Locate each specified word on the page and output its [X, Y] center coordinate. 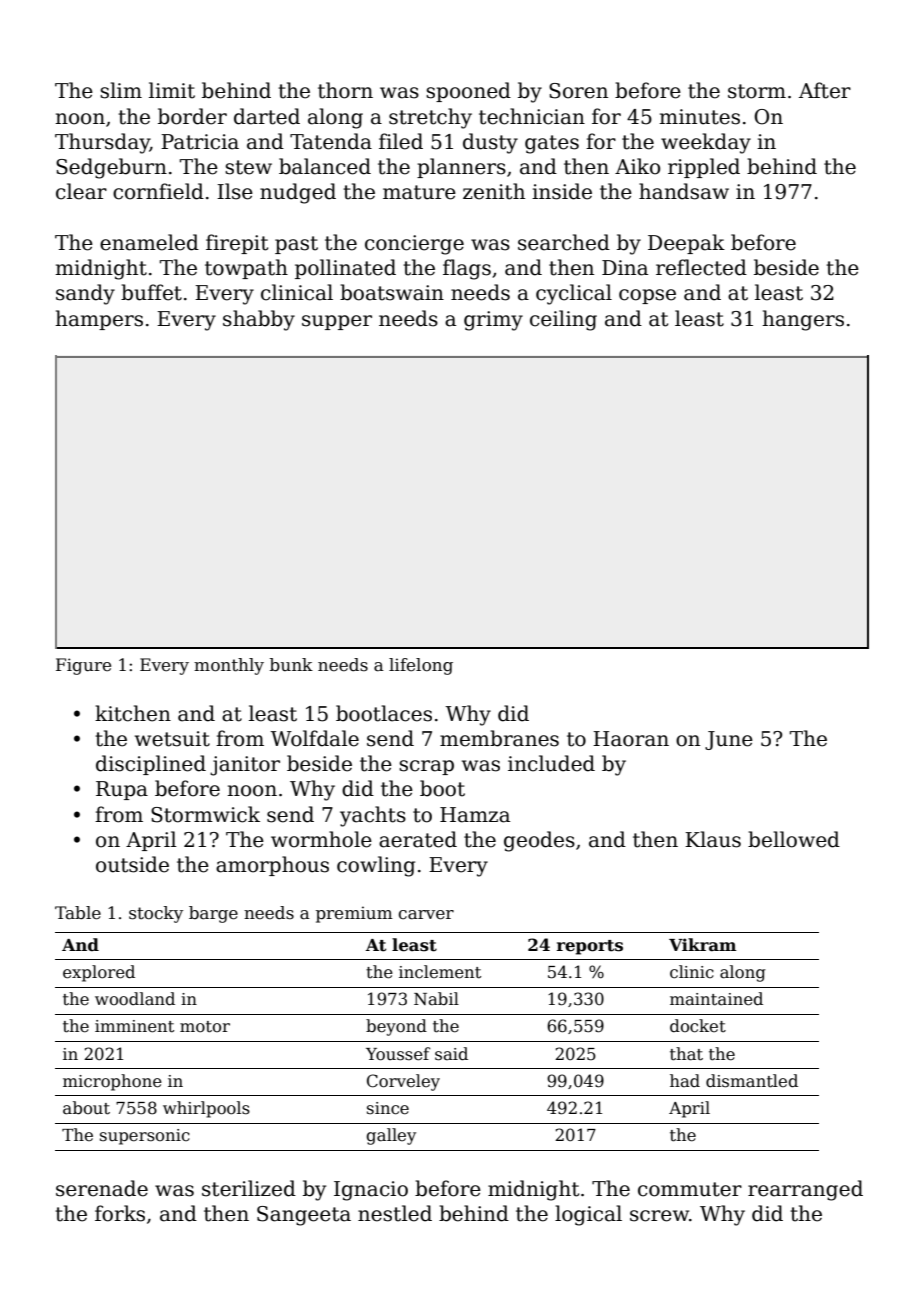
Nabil [436, 998]
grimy [493, 321]
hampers [99, 320]
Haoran [631, 739]
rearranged [805, 1190]
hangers [803, 320]
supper [337, 322]
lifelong [421, 666]
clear [81, 191]
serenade [102, 1188]
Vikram [702, 945]
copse [647, 296]
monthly [229, 666]
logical [588, 1215]
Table [78, 913]
